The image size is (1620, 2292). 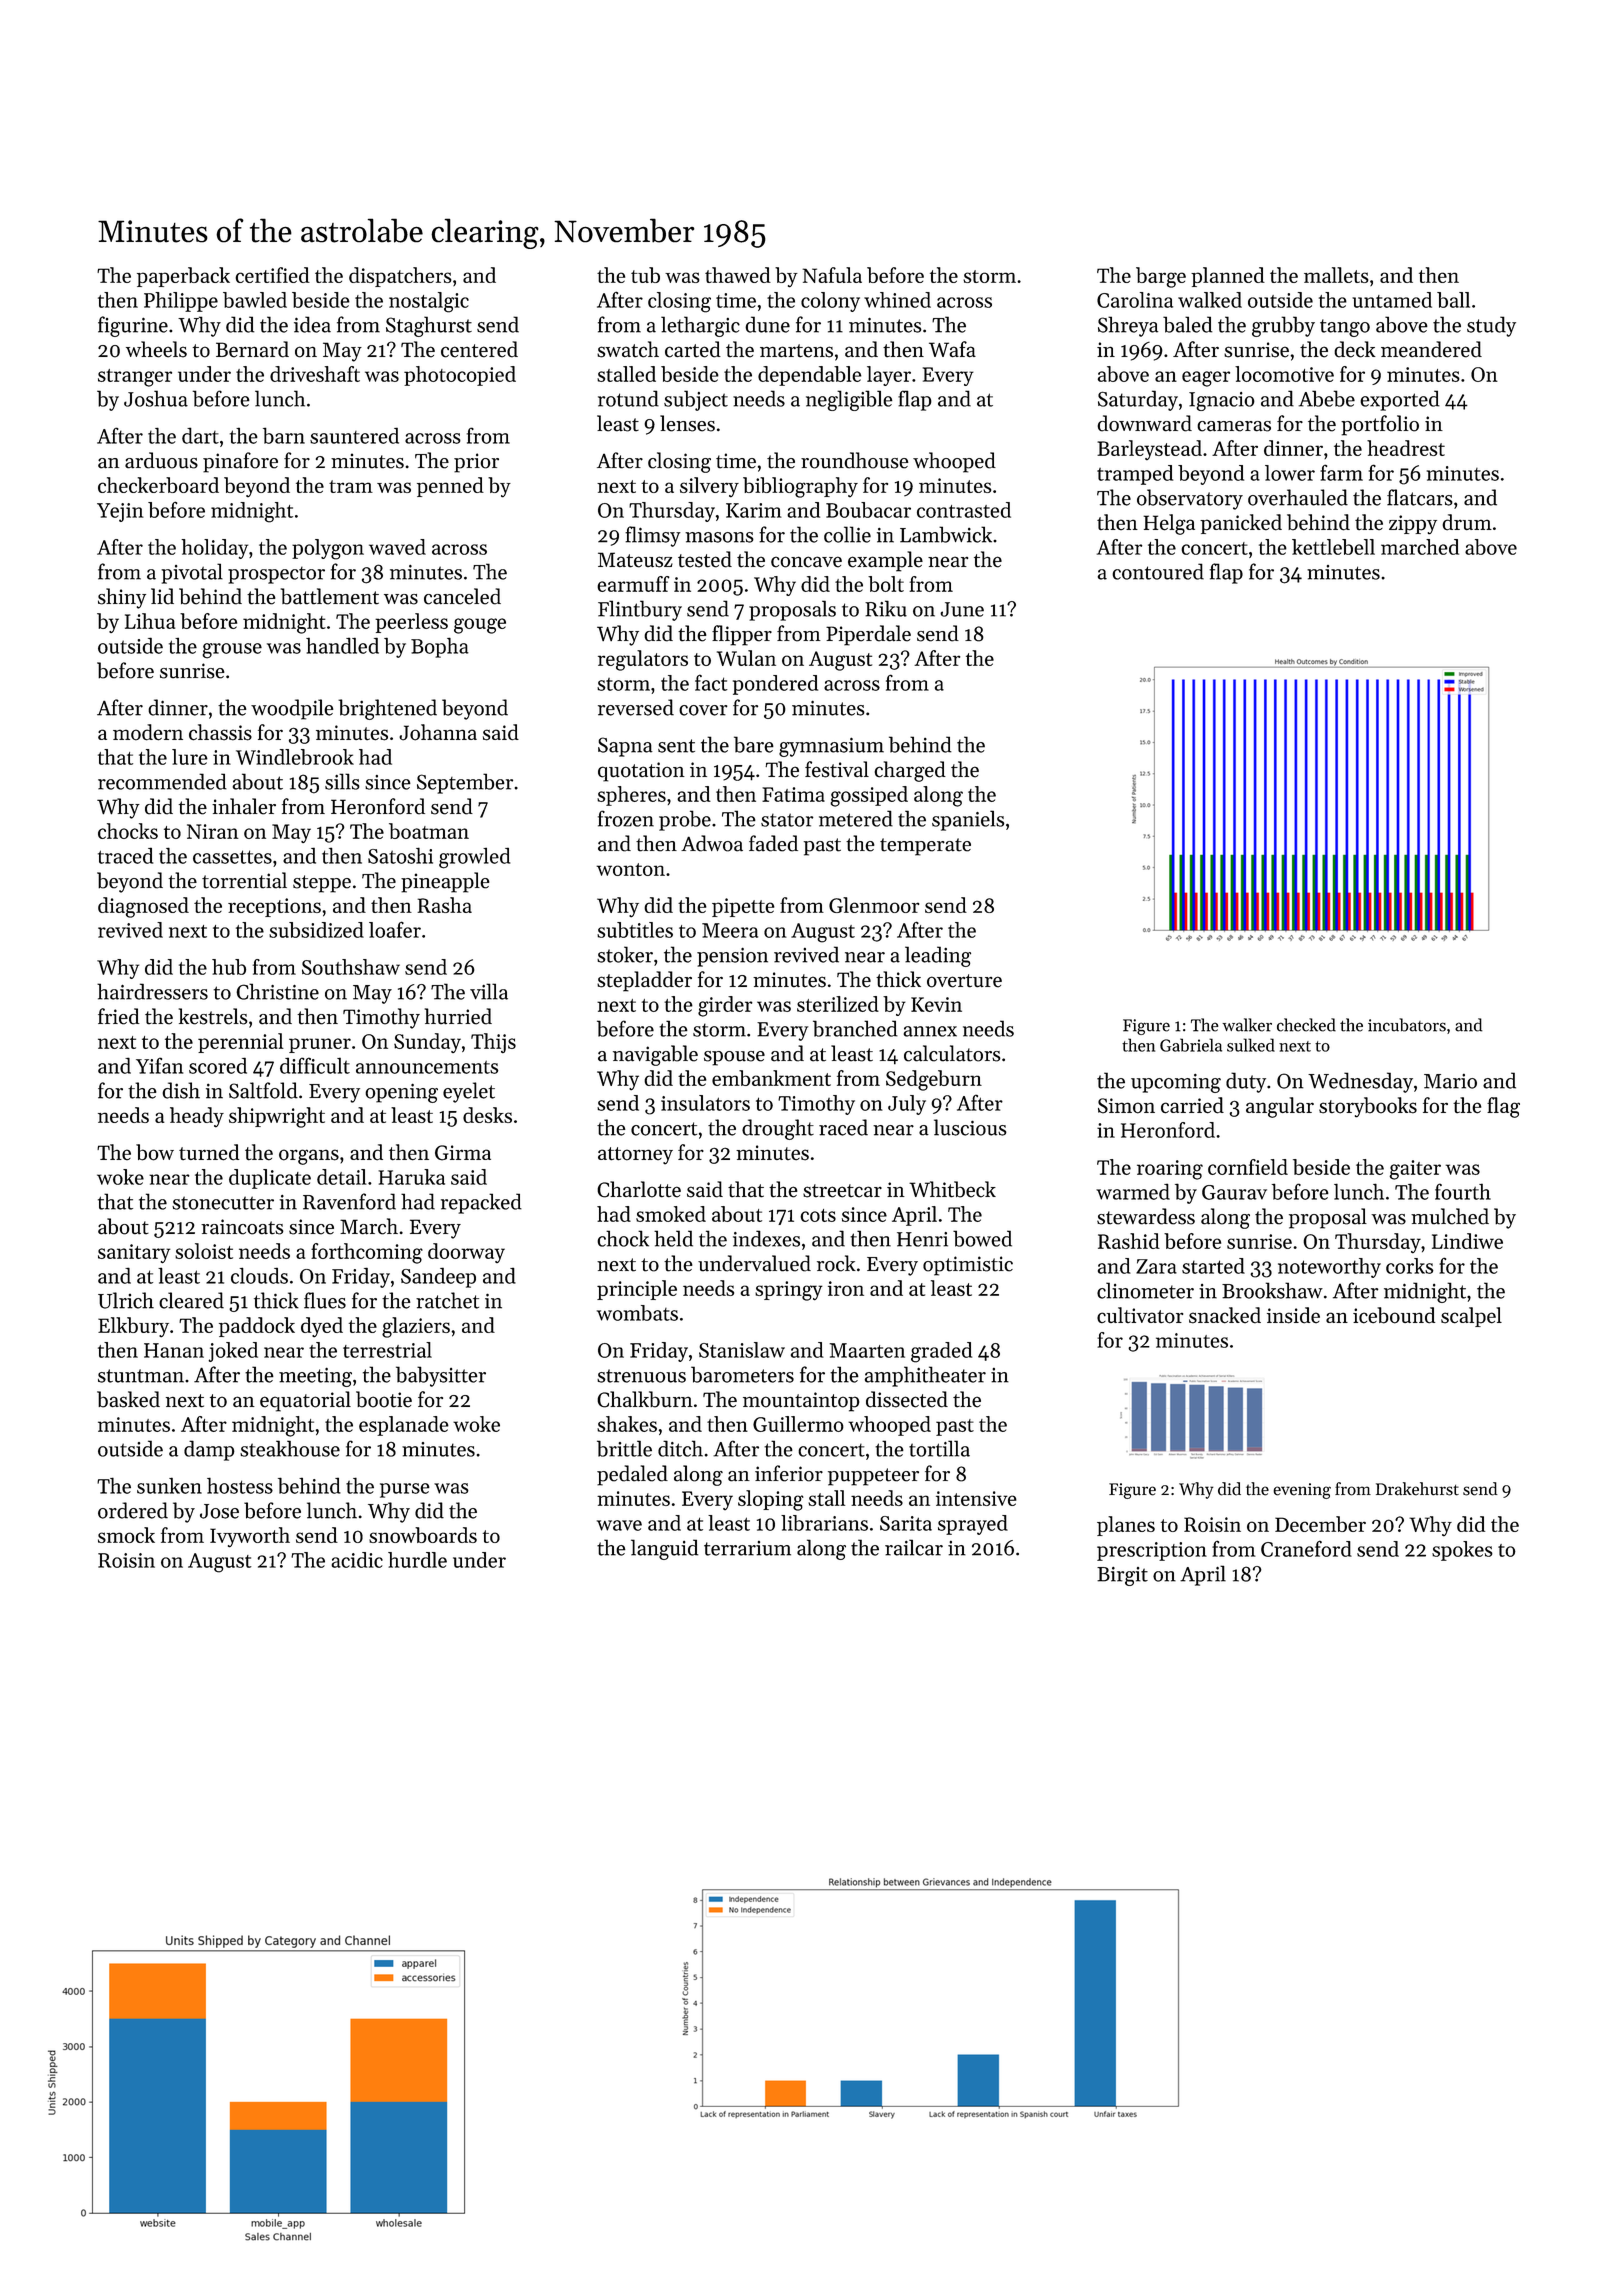 I want to click on kettlebell, so click(x=1333, y=547).
